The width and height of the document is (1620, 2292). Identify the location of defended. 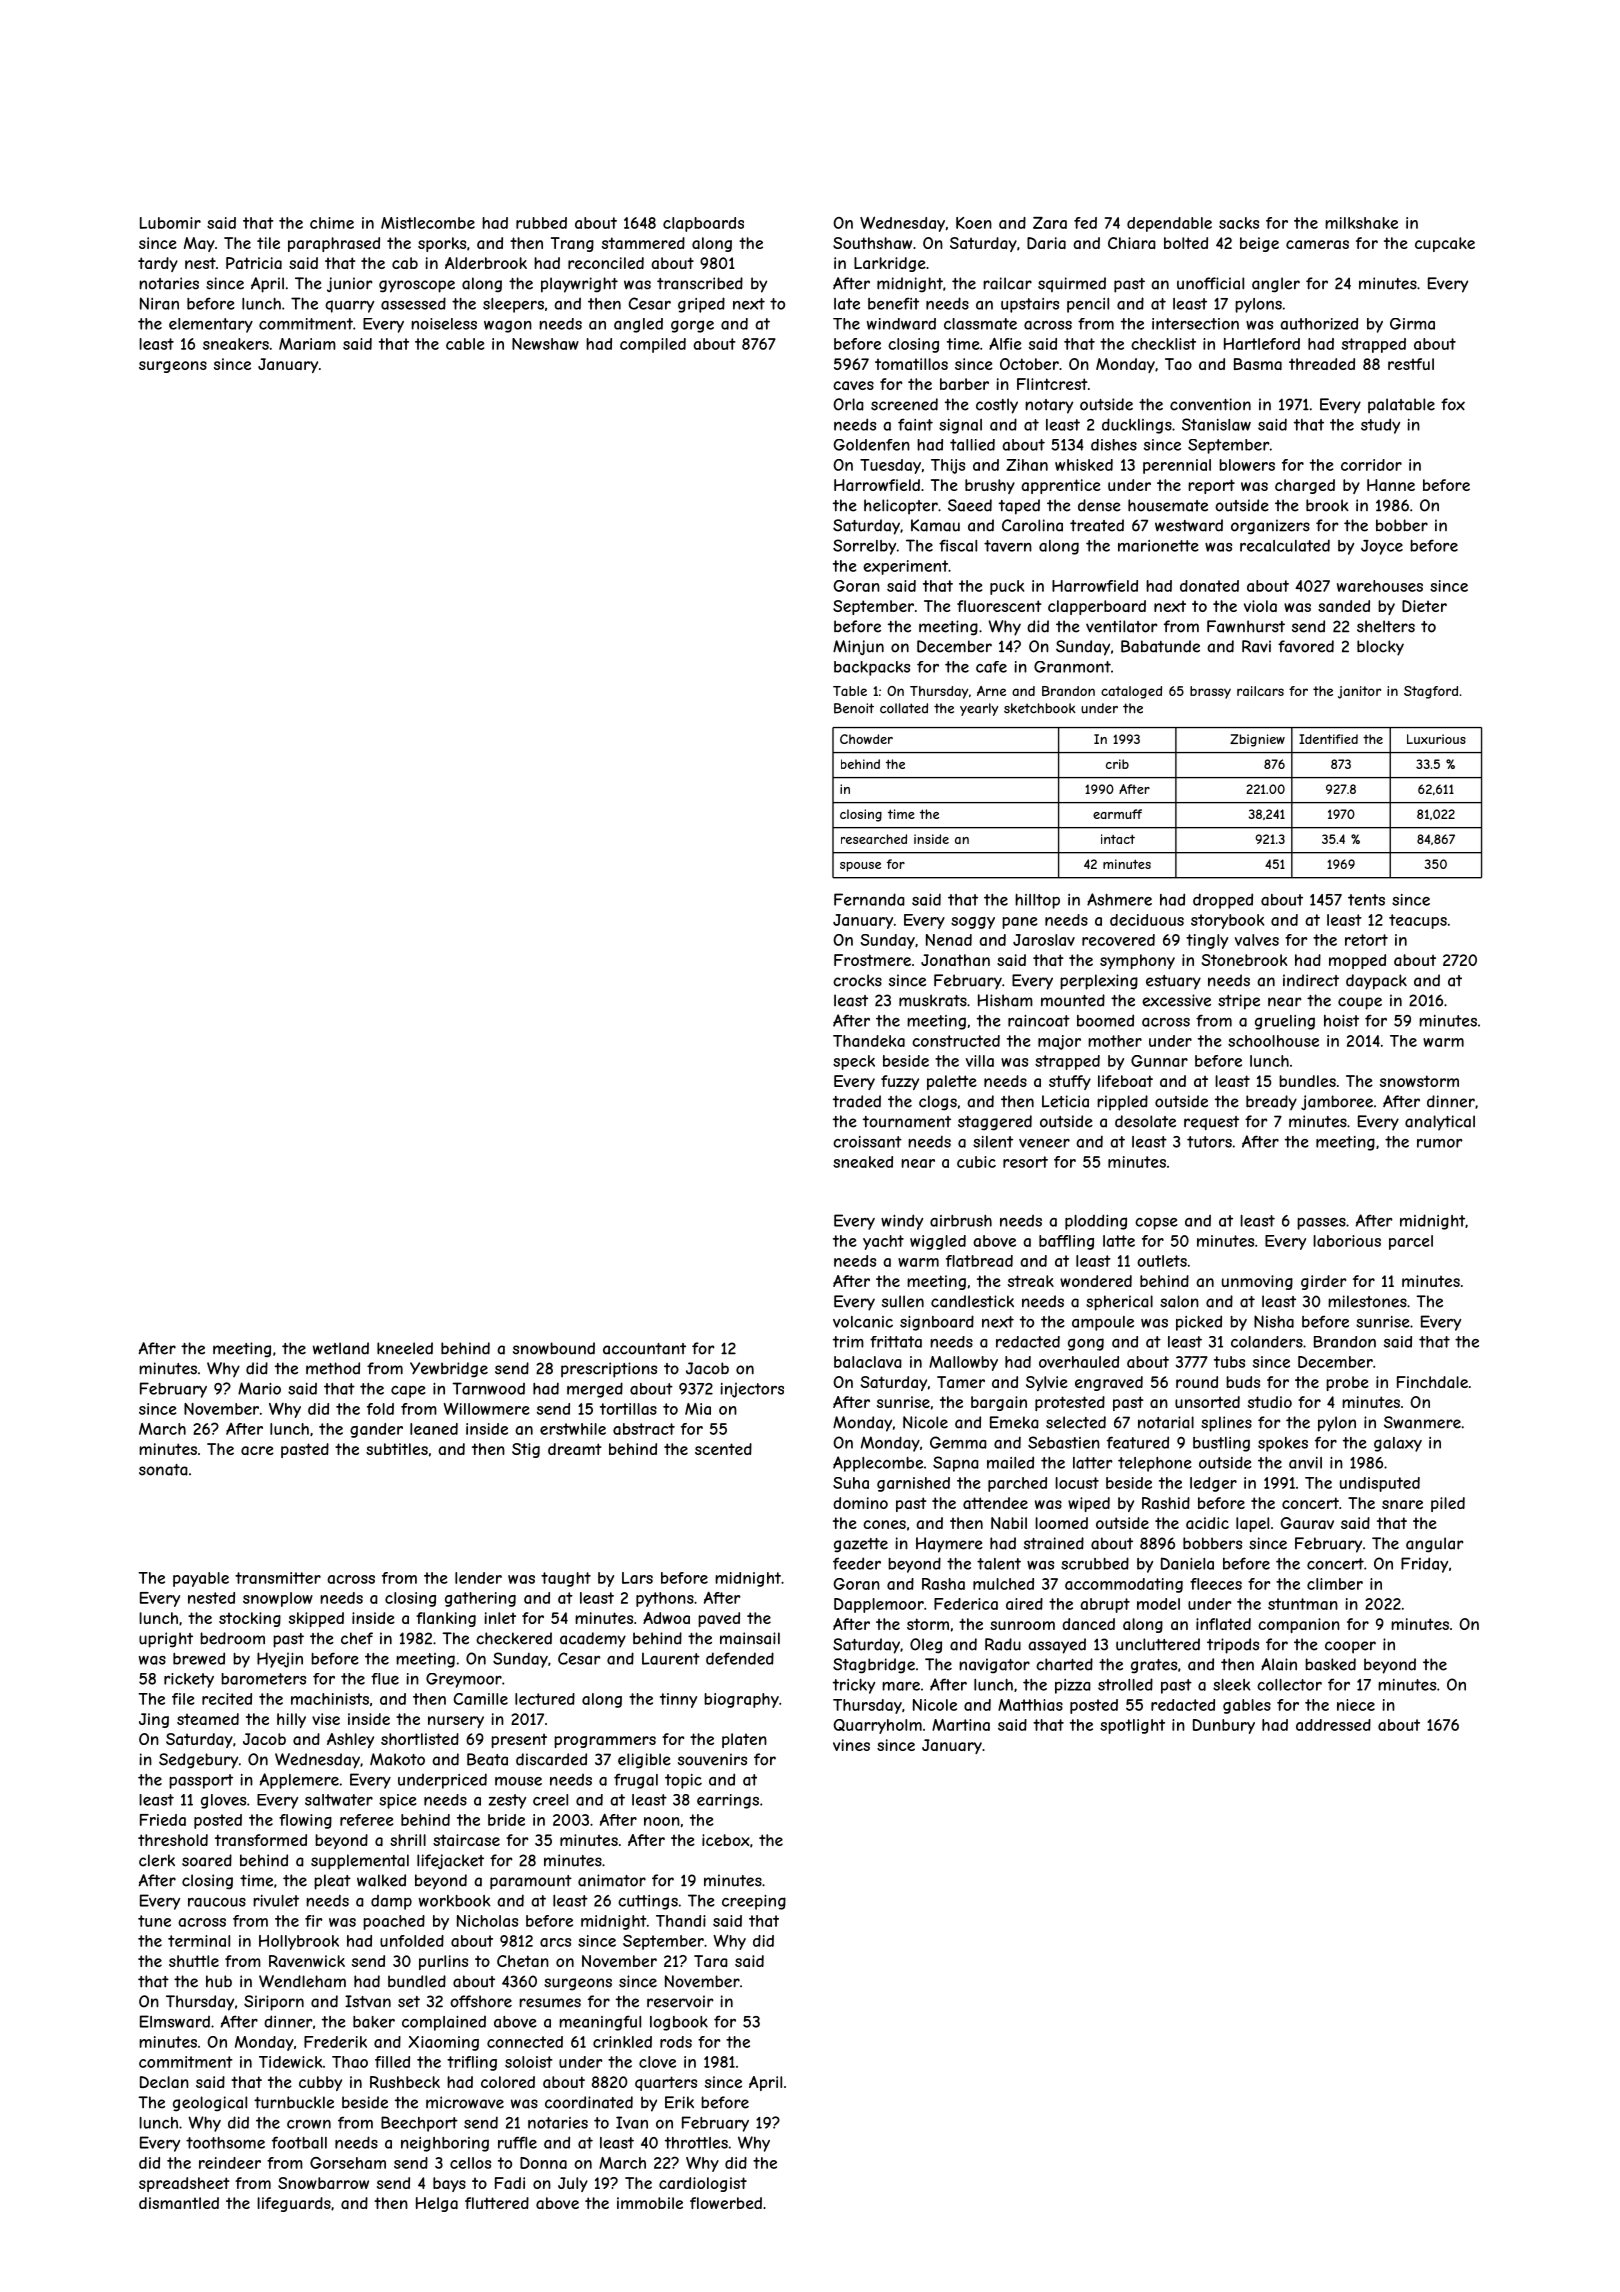
(740, 1658).
